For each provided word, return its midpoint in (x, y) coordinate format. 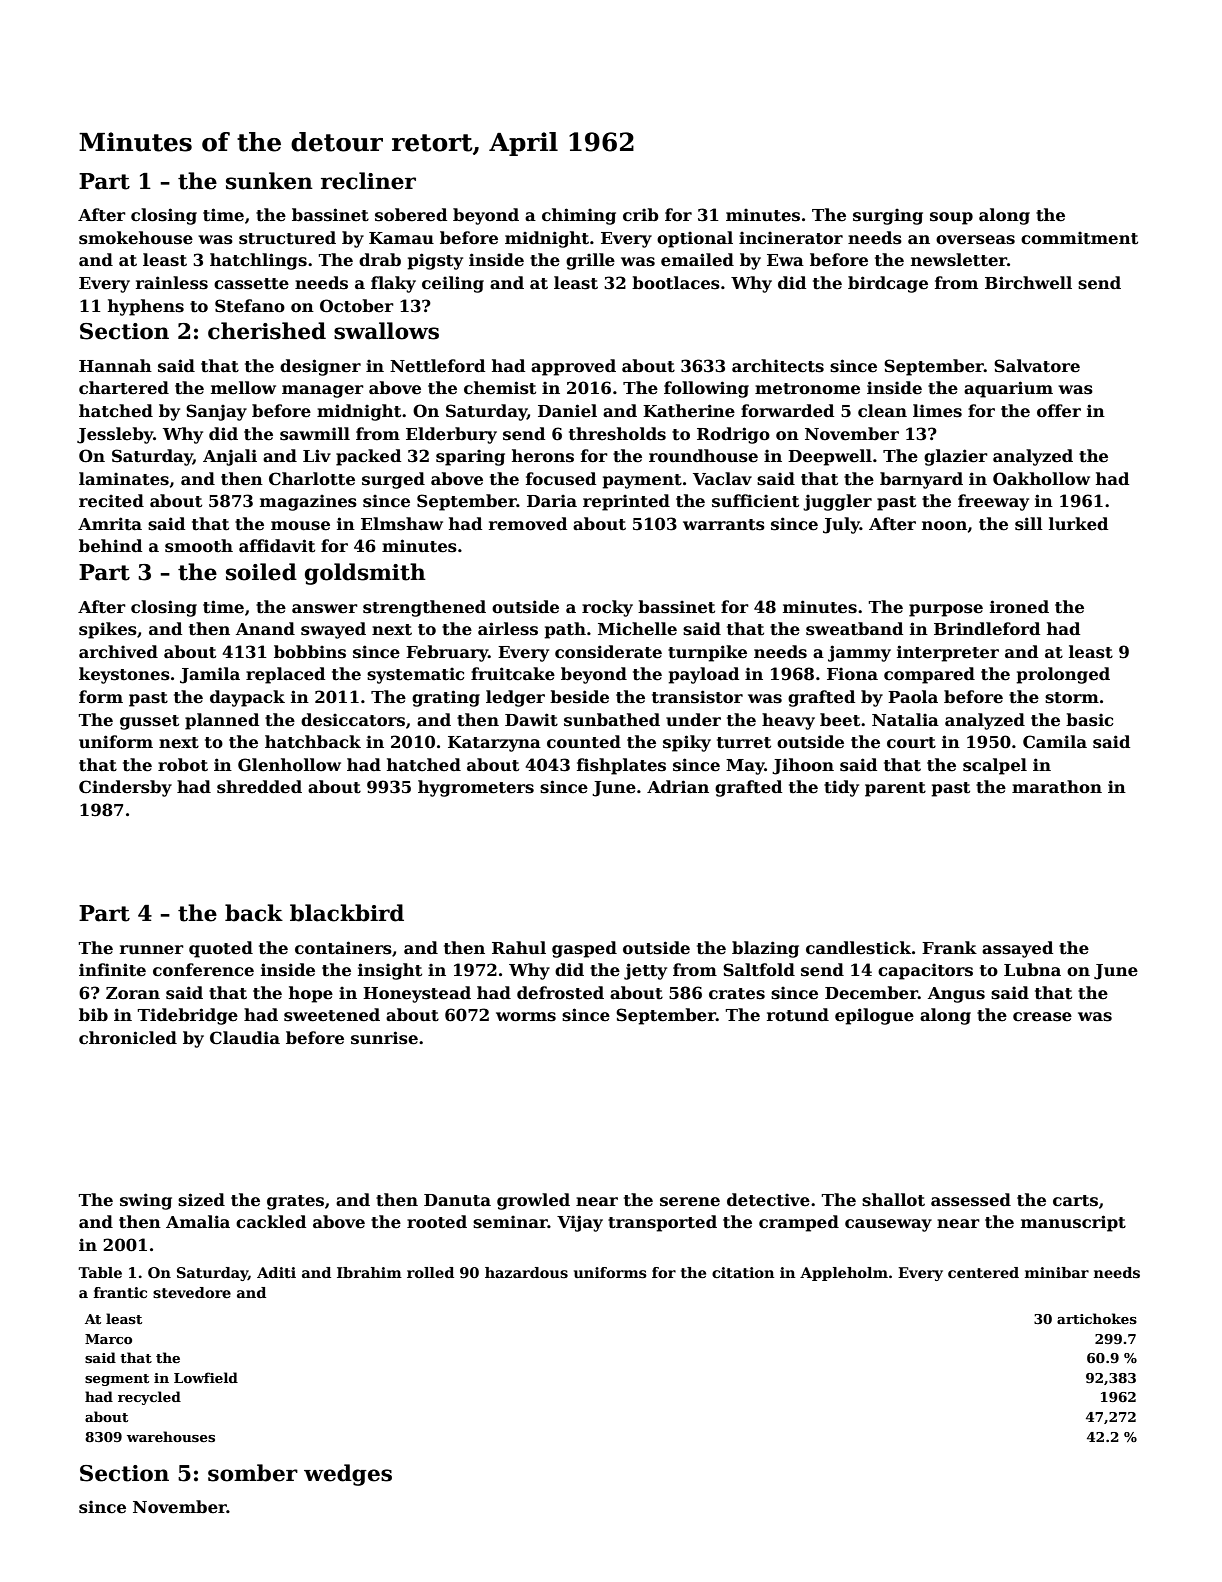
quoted (221, 949)
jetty (645, 971)
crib (641, 215)
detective (768, 1200)
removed (528, 524)
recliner (368, 181)
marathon (1057, 787)
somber (253, 1473)
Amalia (198, 1221)
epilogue (874, 1016)
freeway (993, 502)
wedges (348, 1475)
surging (888, 216)
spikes (108, 630)
